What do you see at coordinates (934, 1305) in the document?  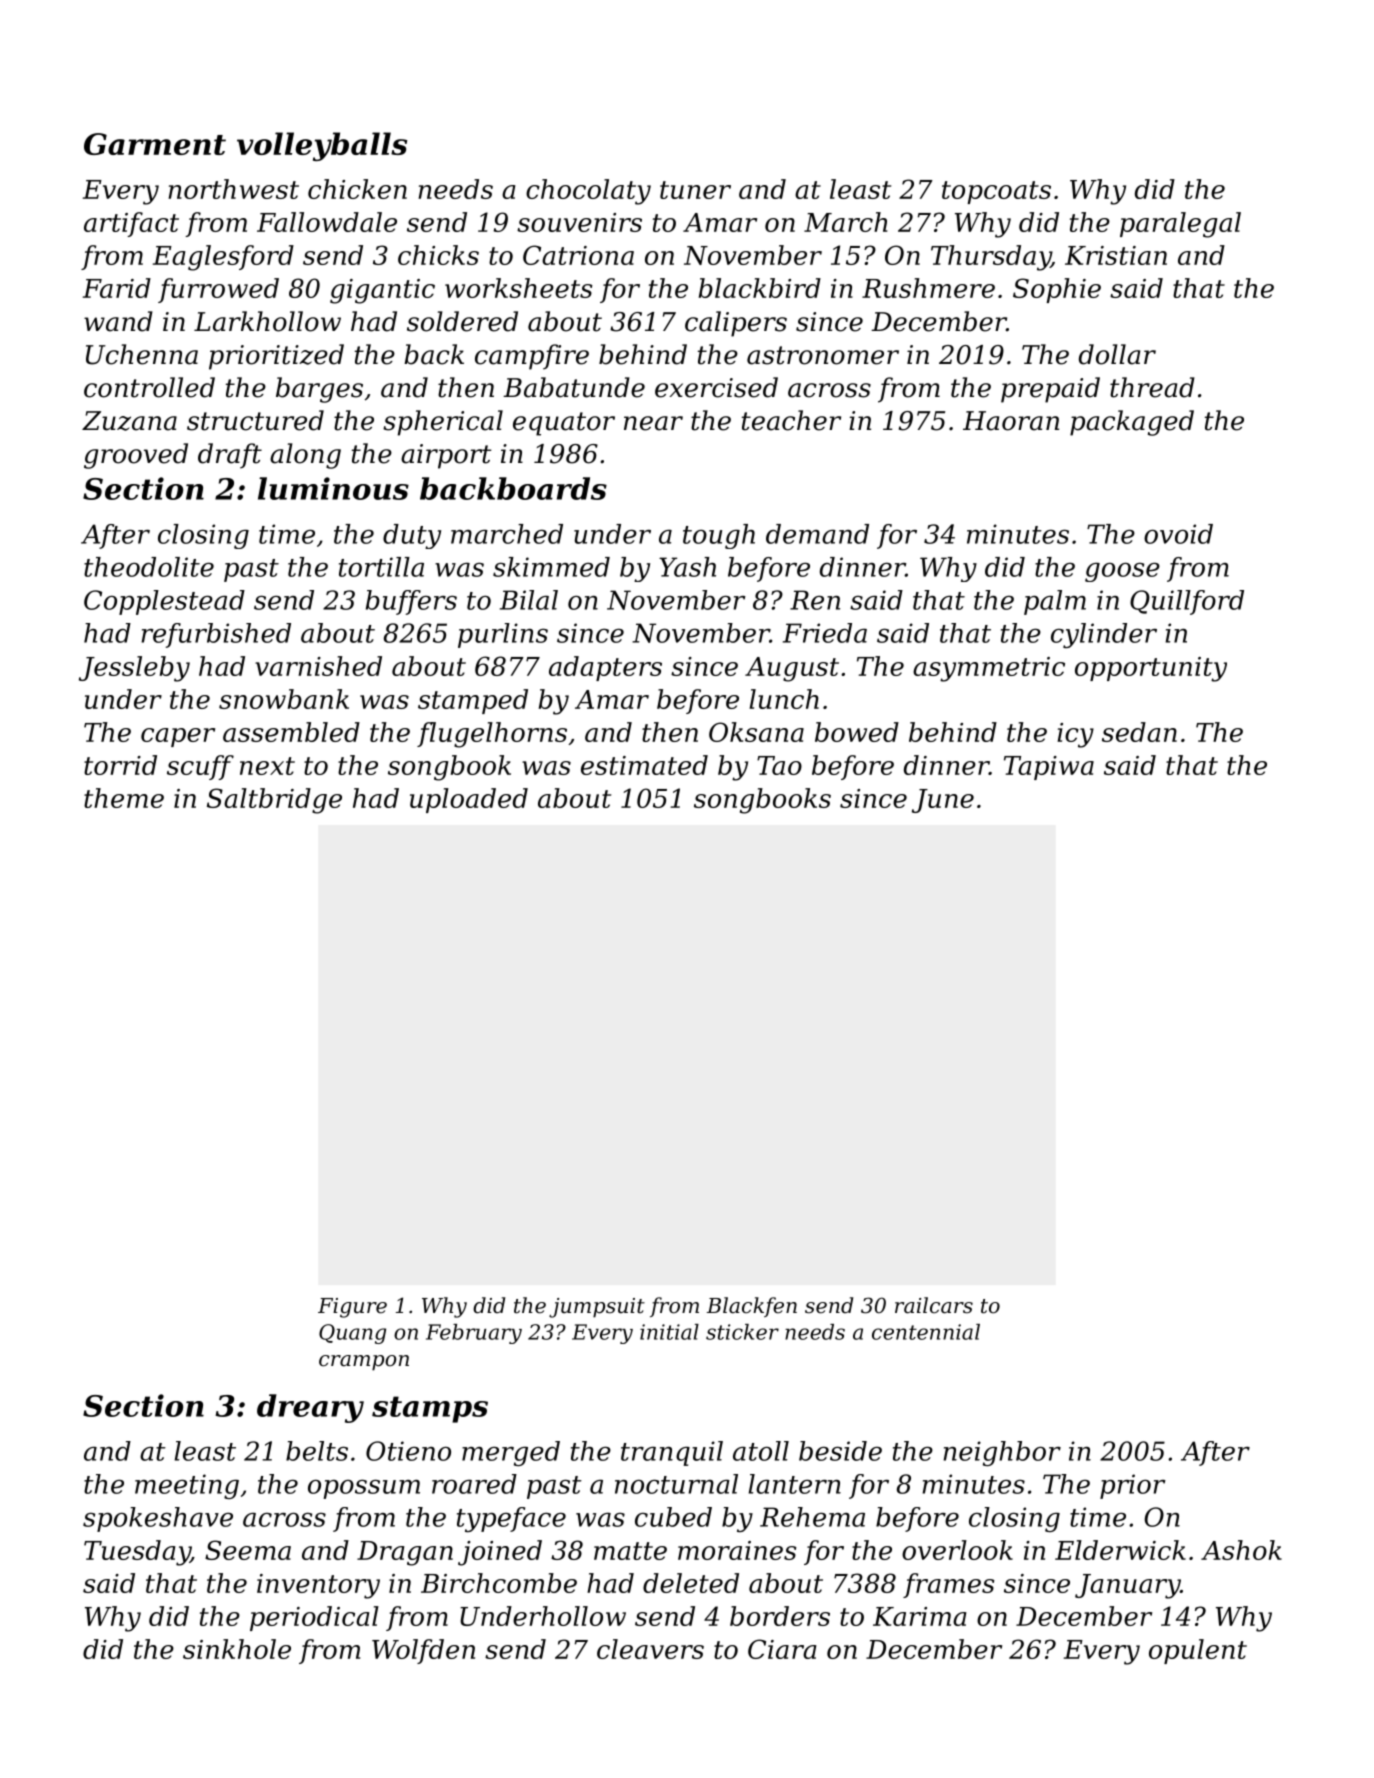 I see `railcars` at bounding box center [934, 1305].
